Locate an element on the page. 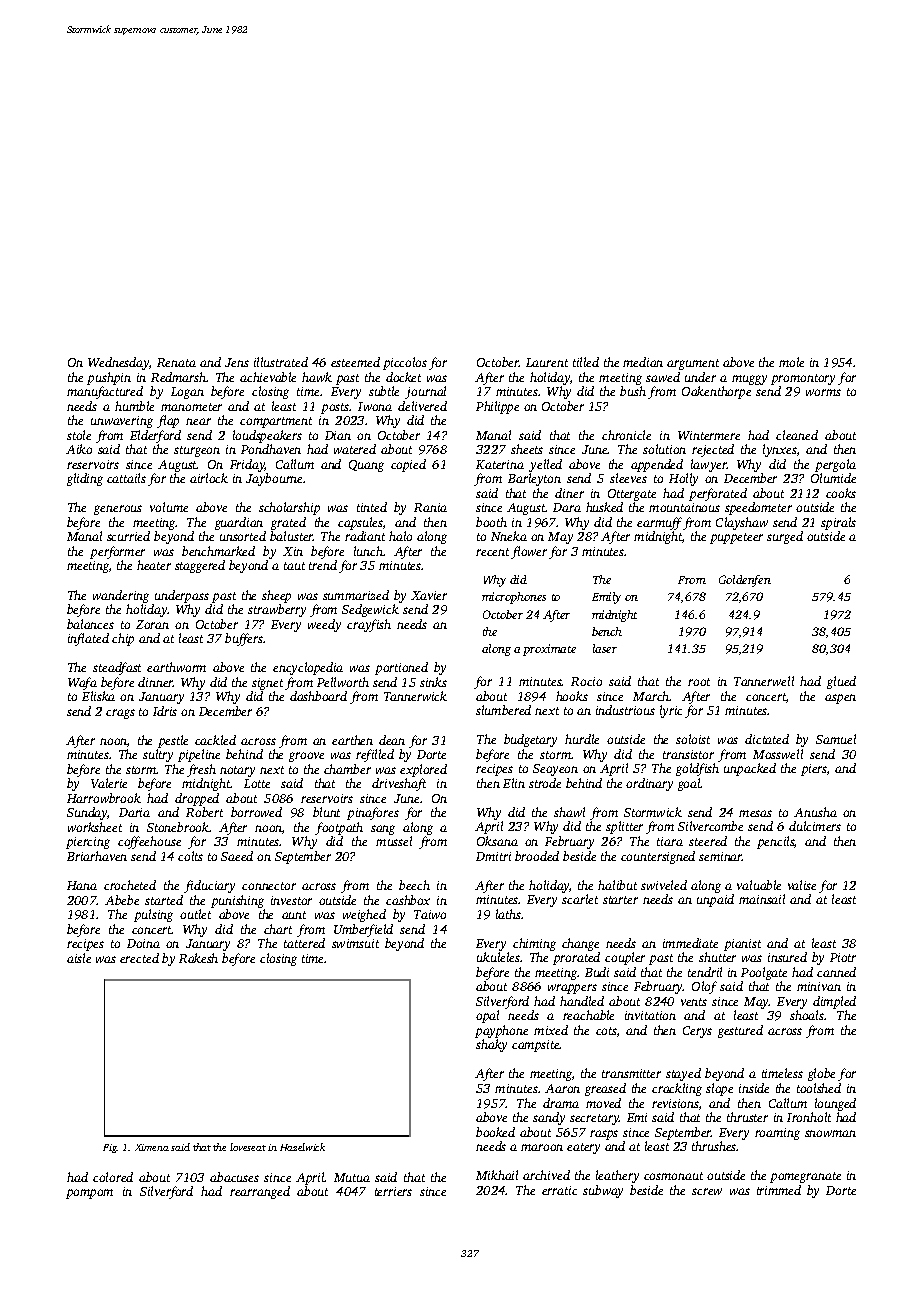 Image resolution: width=924 pixels, height=1308 pixels. summarized is located at coordinates (356, 595).
